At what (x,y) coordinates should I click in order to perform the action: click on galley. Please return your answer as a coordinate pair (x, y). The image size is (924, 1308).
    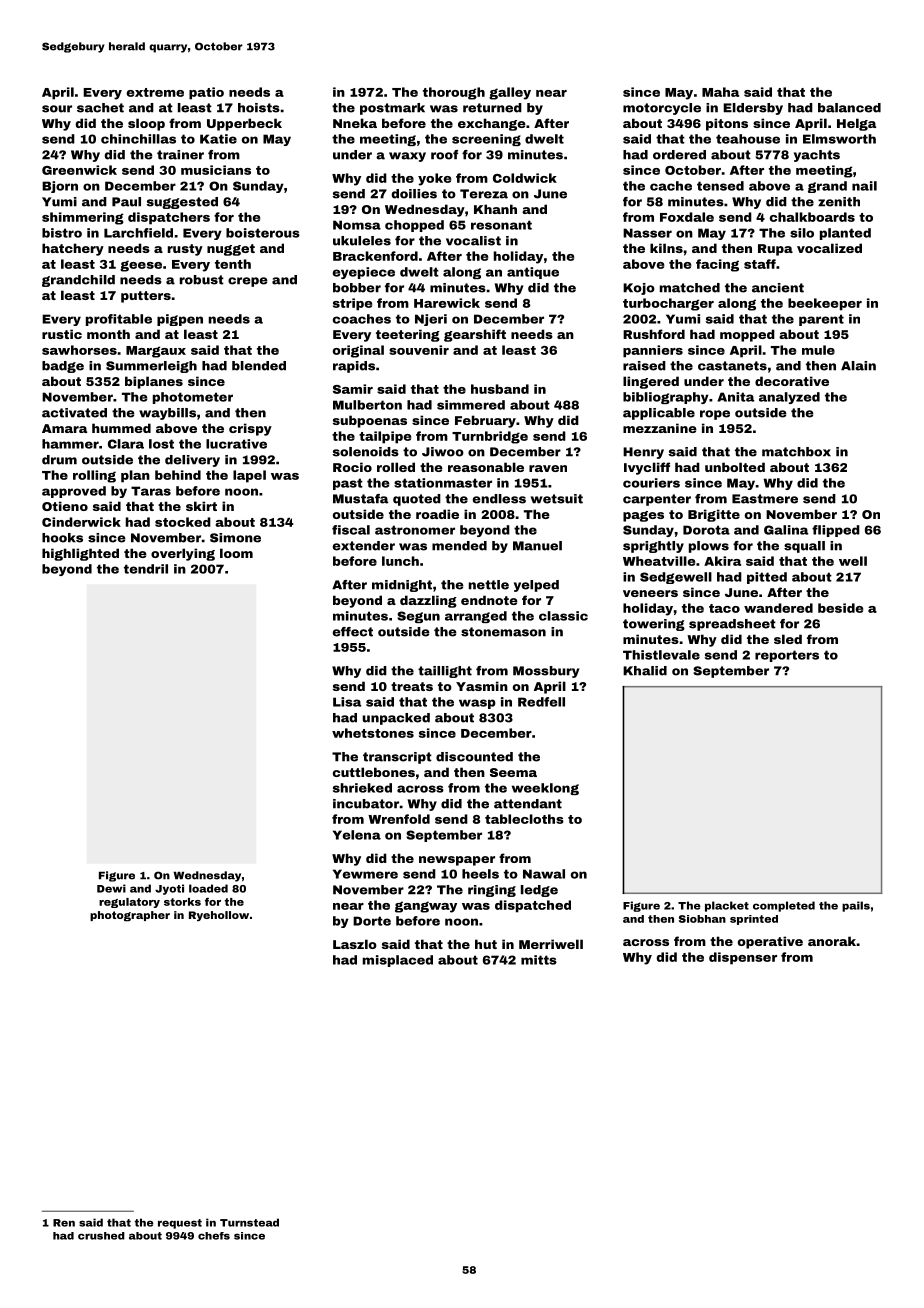
    Looking at the image, I should click on (510, 93).
